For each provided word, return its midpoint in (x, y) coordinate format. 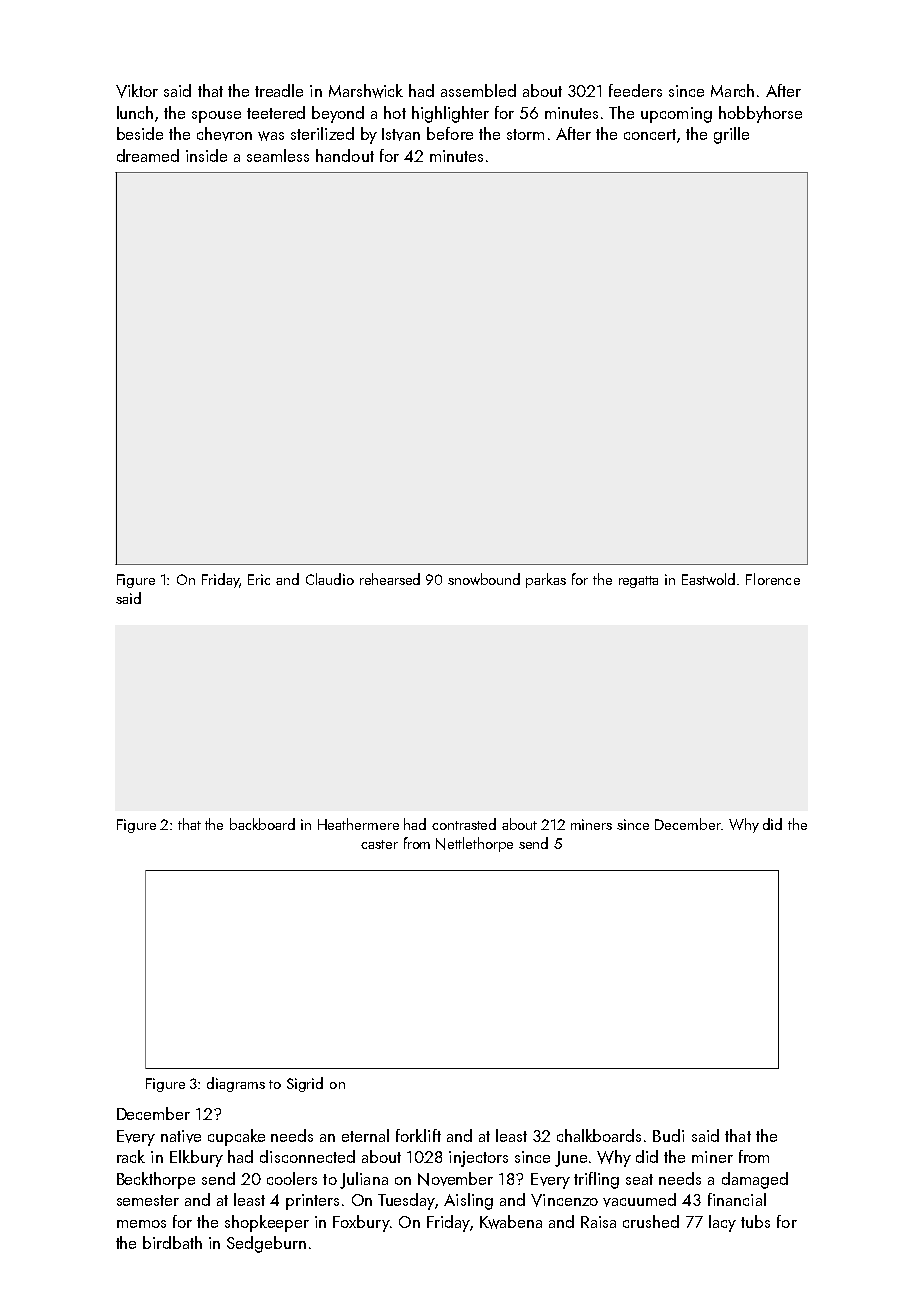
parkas (546, 580)
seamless (278, 155)
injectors (478, 1159)
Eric (259, 579)
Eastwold (708, 579)
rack (131, 1156)
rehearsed (390, 579)
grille (731, 135)
